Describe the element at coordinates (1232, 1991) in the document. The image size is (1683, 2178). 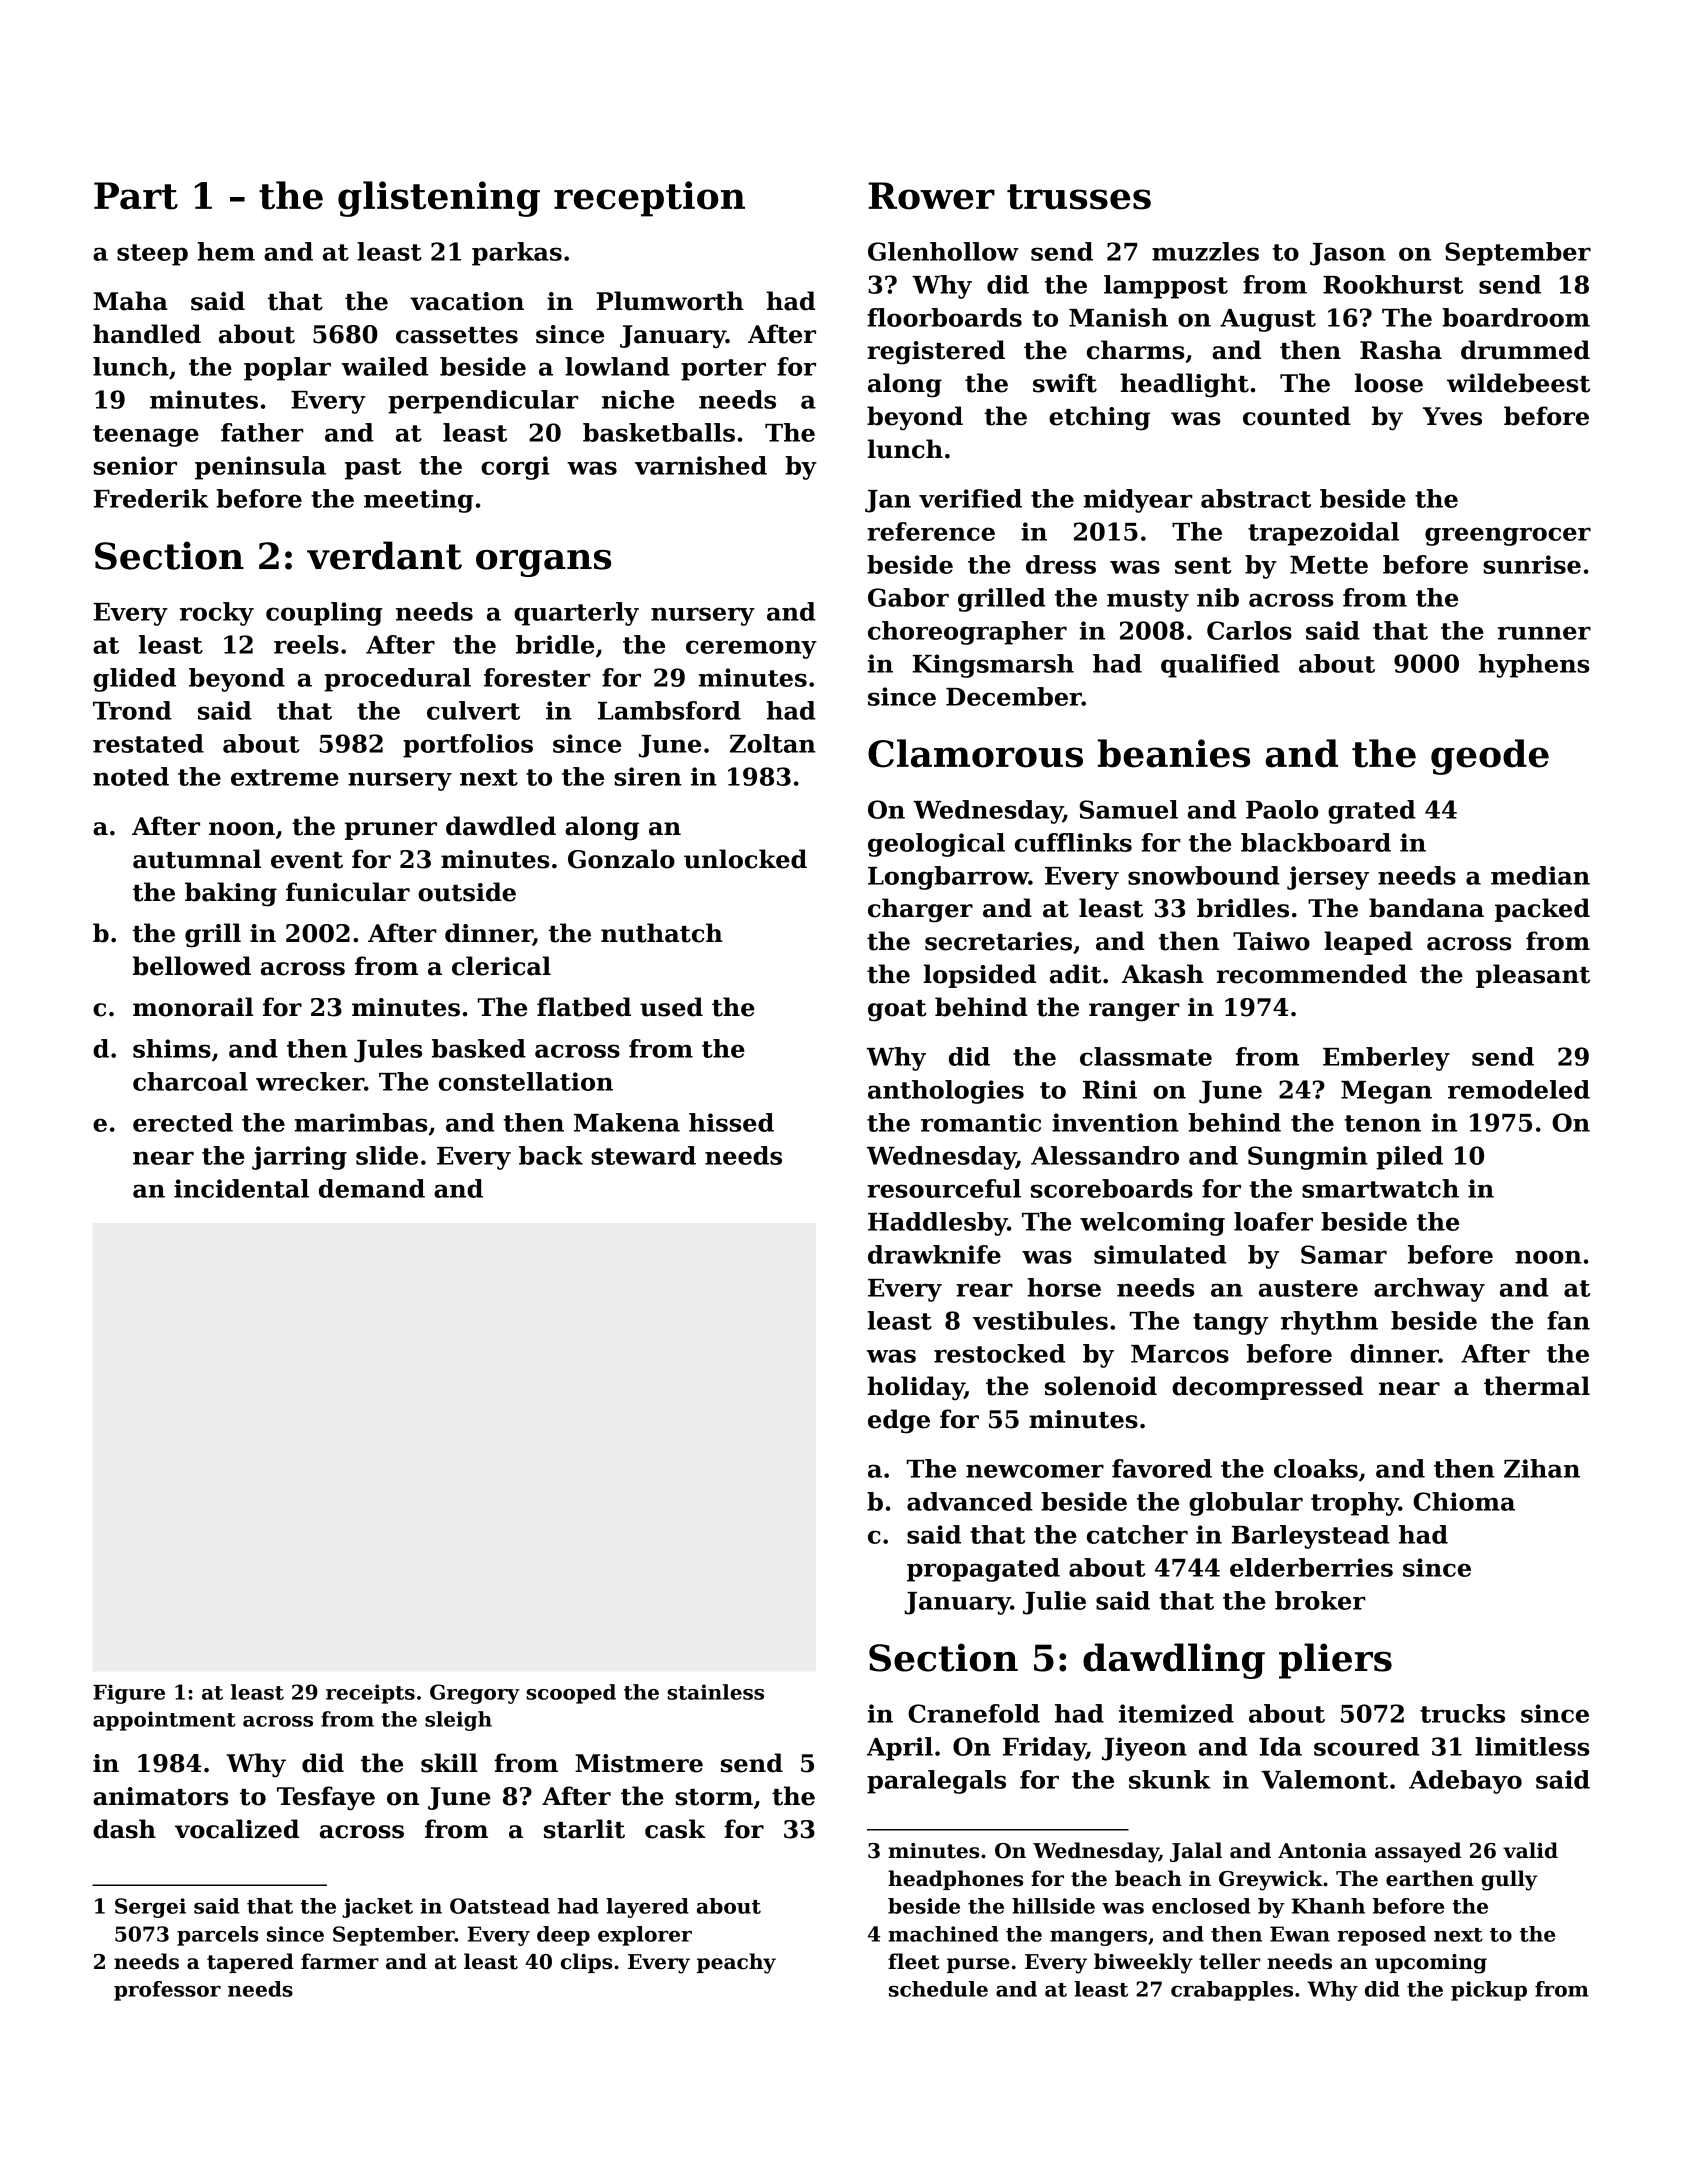
I see `crabapples` at that location.
